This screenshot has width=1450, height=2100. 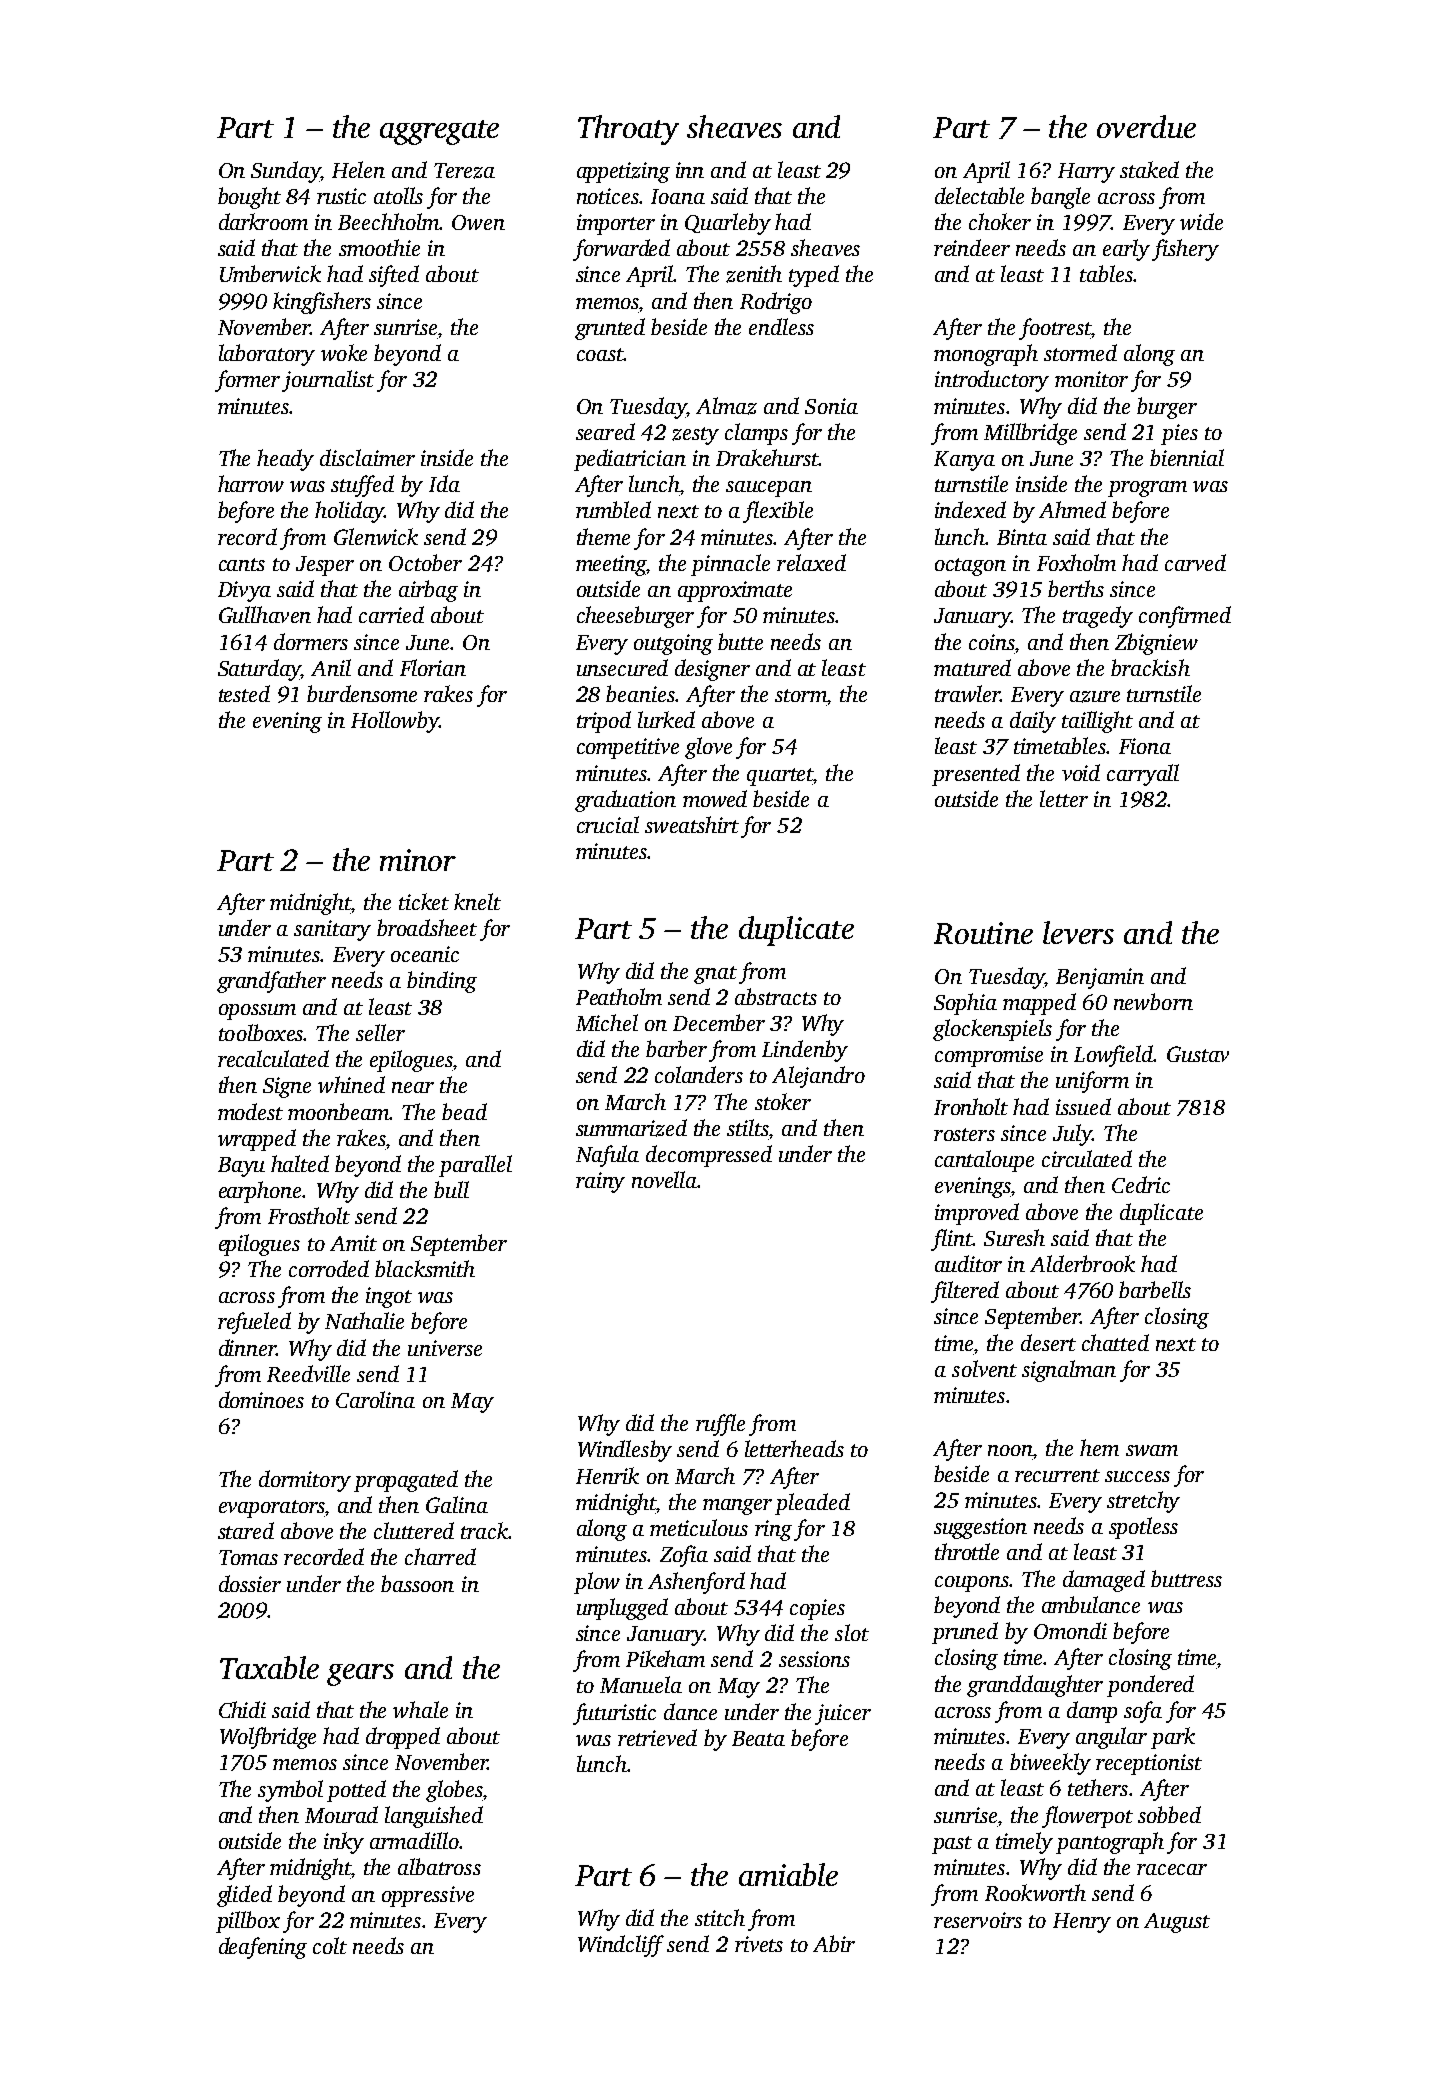 I want to click on amiable, so click(x=788, y=1874).
